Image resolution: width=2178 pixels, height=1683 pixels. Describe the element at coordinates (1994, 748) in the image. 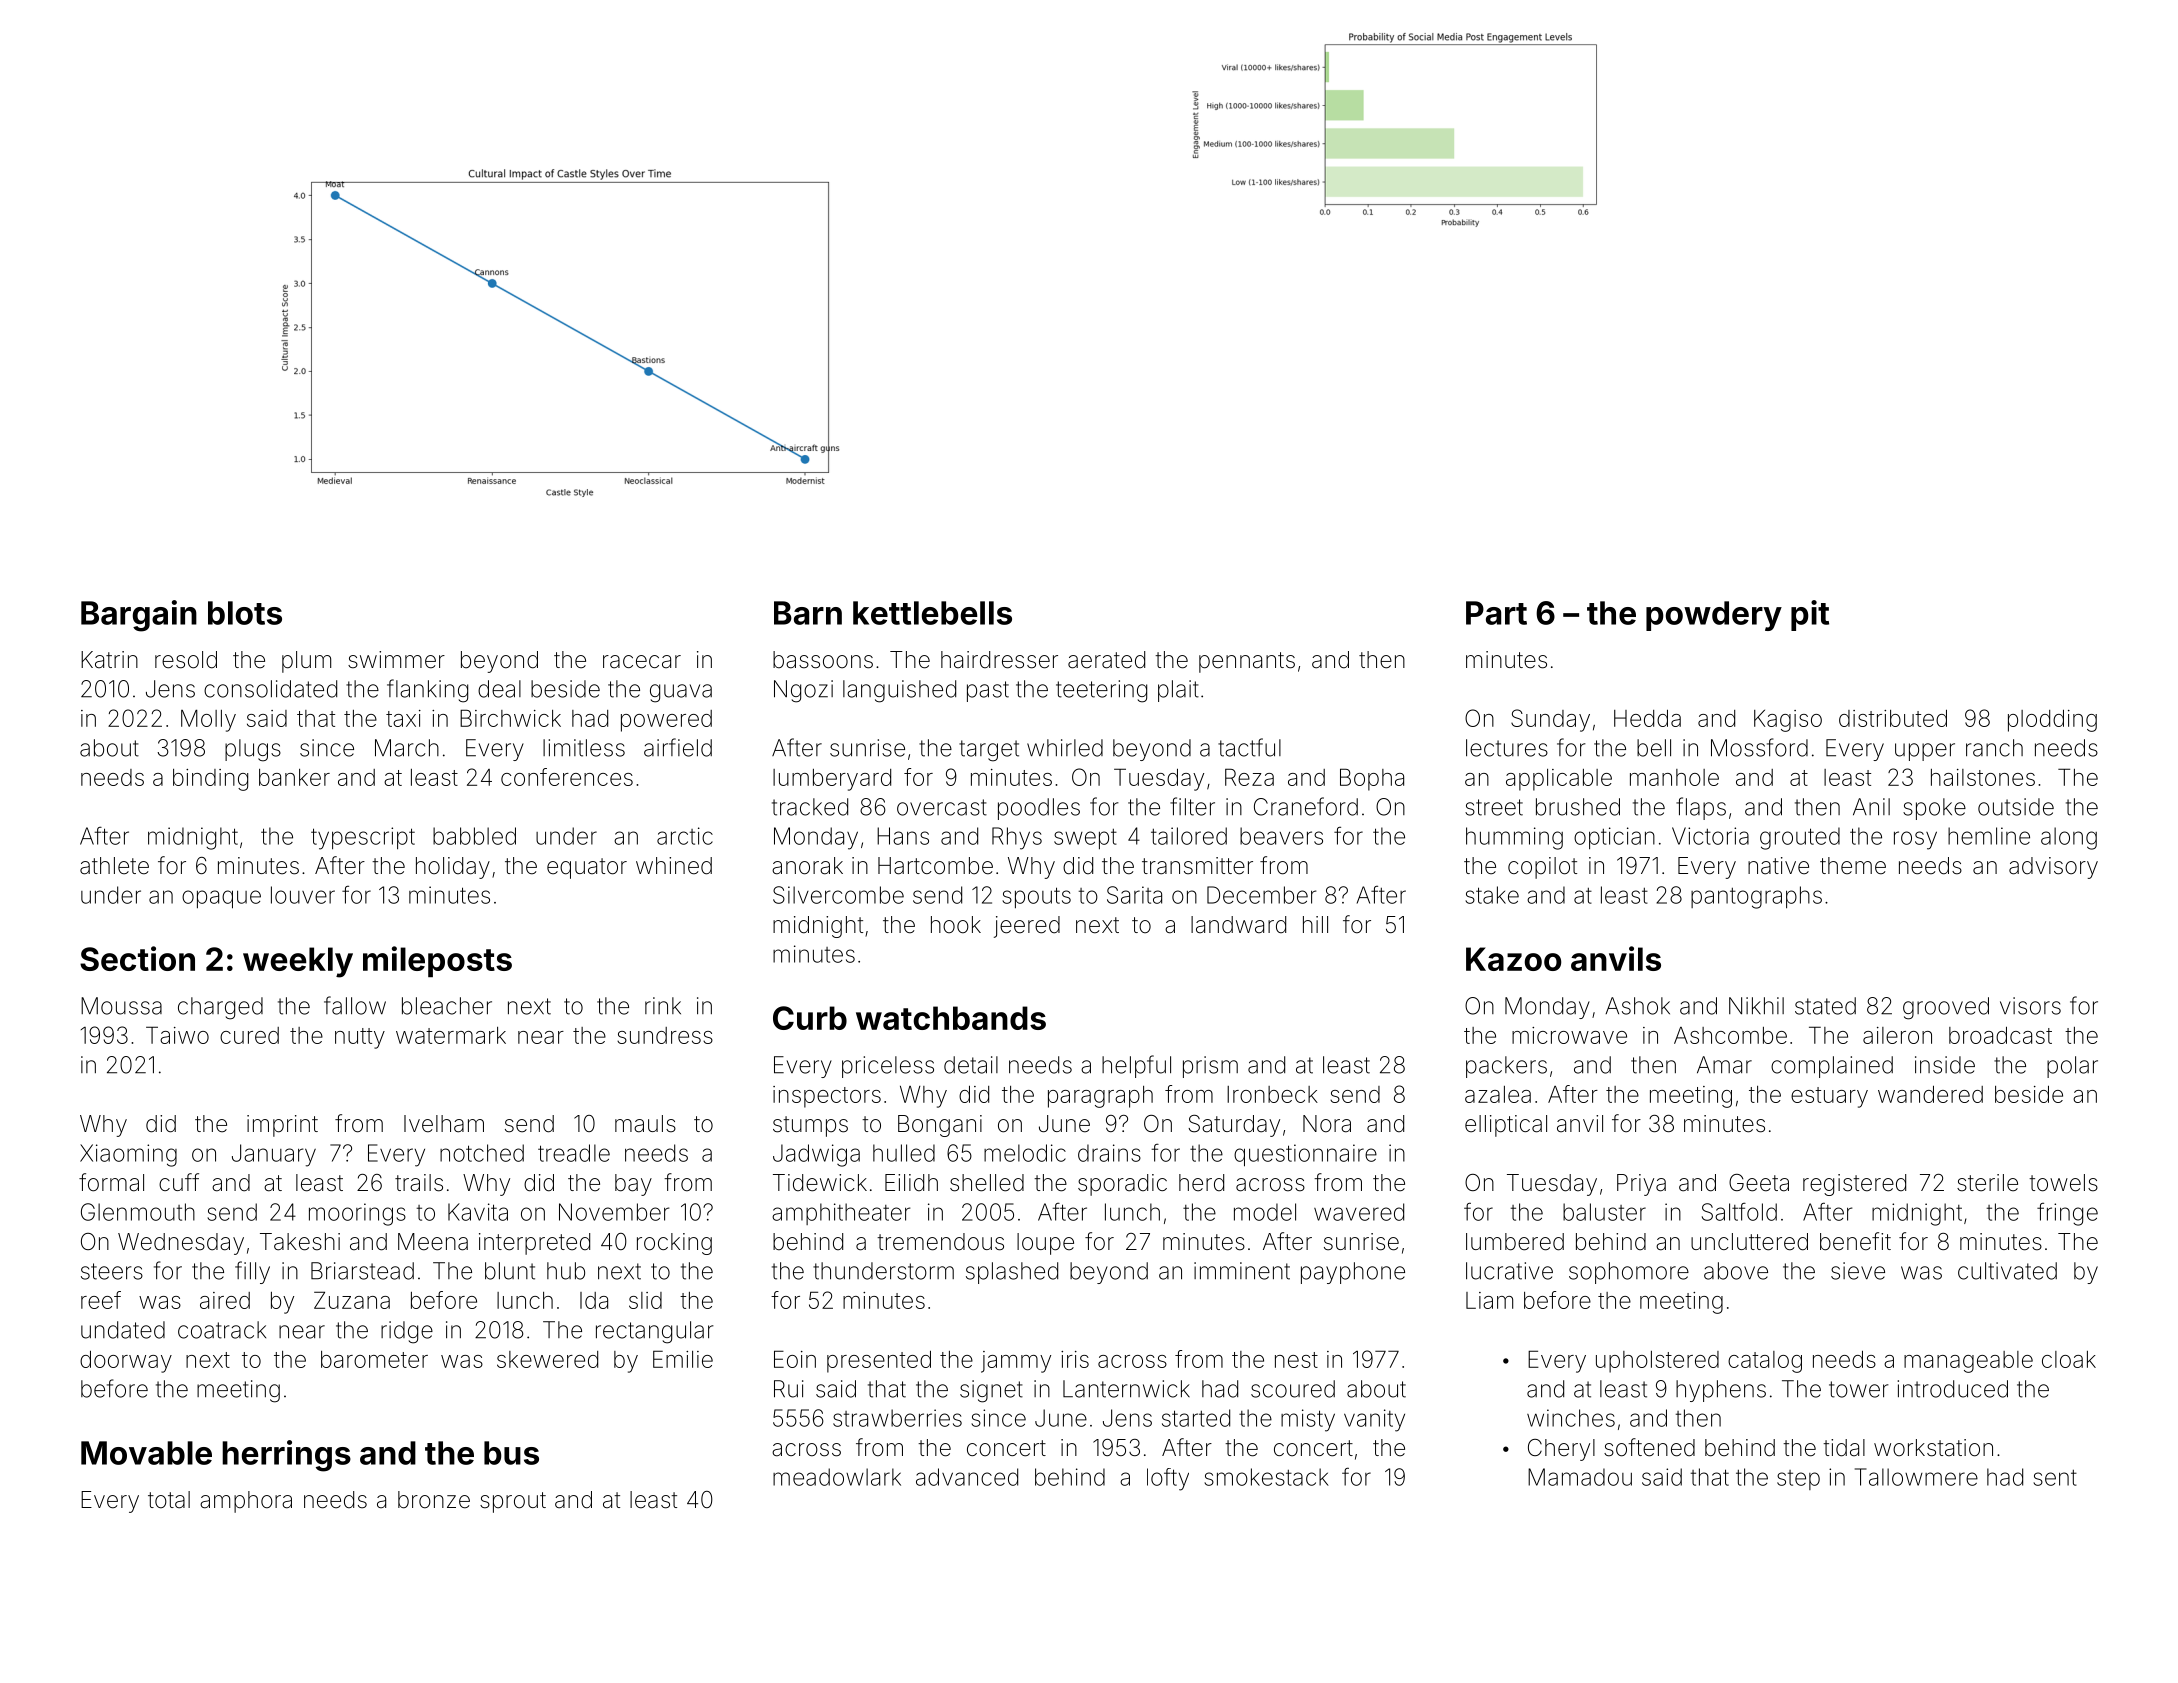

I see `ranch` at that location.
